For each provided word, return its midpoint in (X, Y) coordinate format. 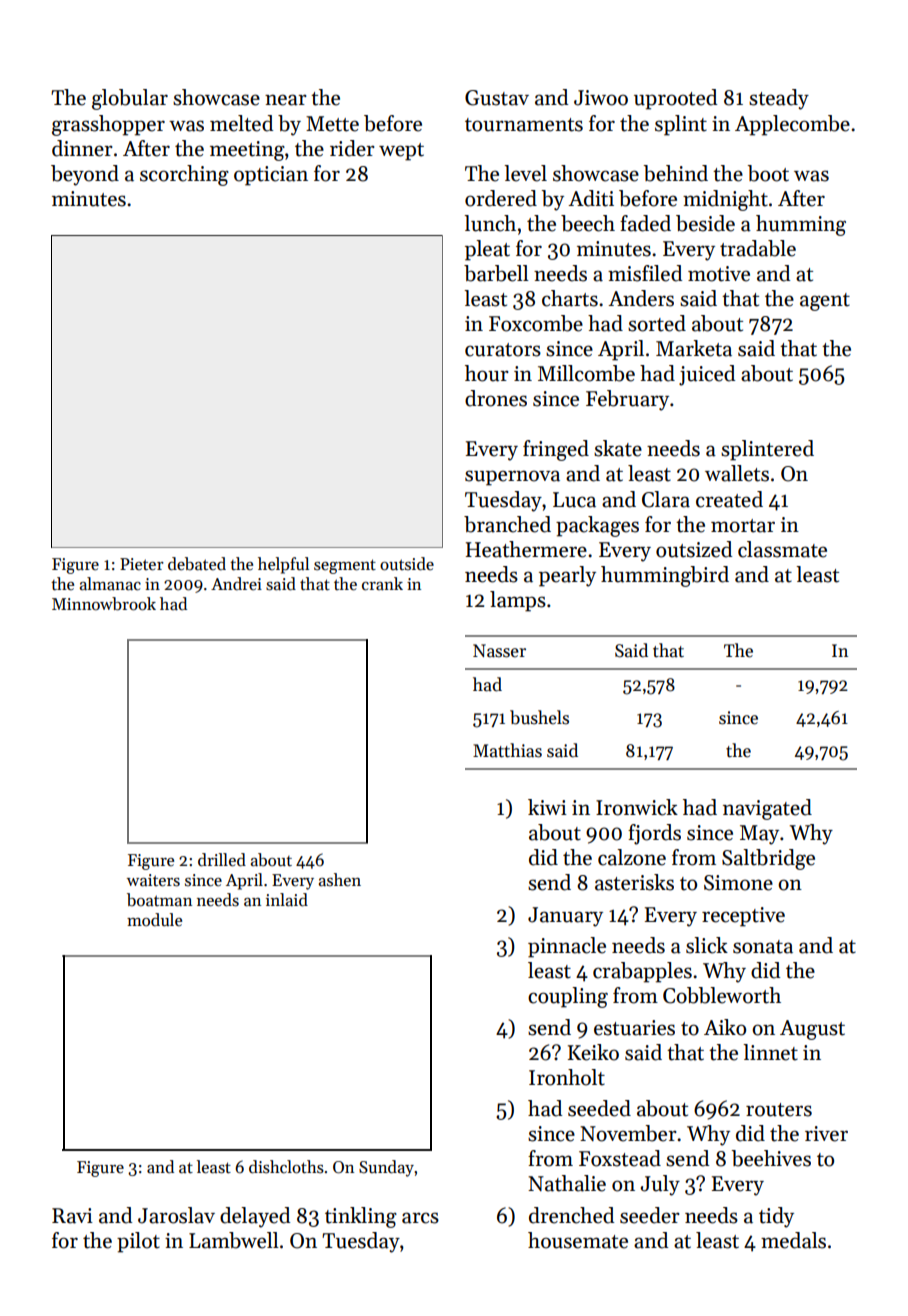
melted (241, 123)
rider (352, 148)
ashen (340, 880)
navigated (767, 809)
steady (779, 99)
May (759, 835)
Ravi (72, 1216)
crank (382, 584)
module (154, 919)
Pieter (142, 564)
